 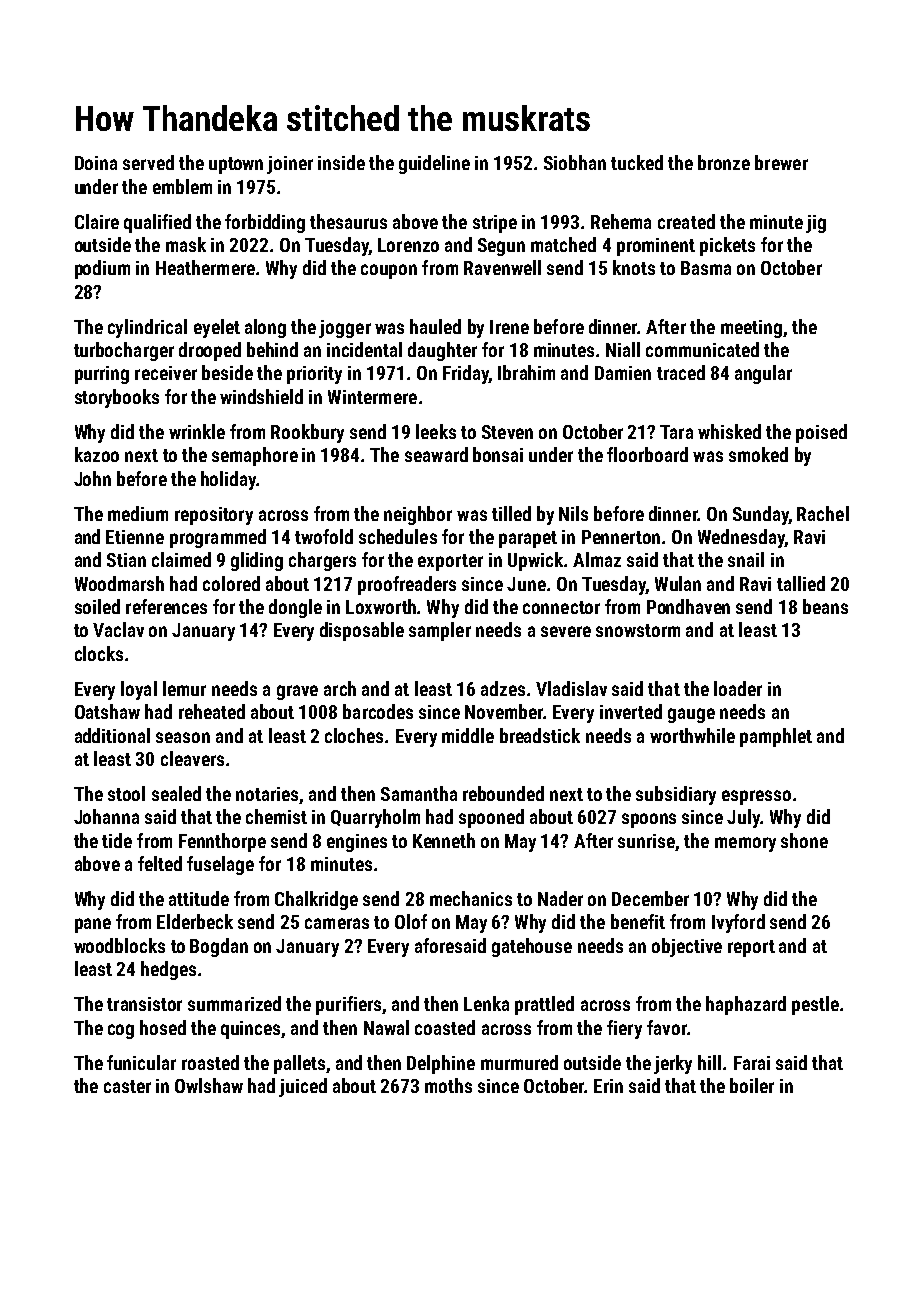 What do you see at coordinates (495, 224) in the screenshot?
I see `stripe` at bounding box center [495, 224].
